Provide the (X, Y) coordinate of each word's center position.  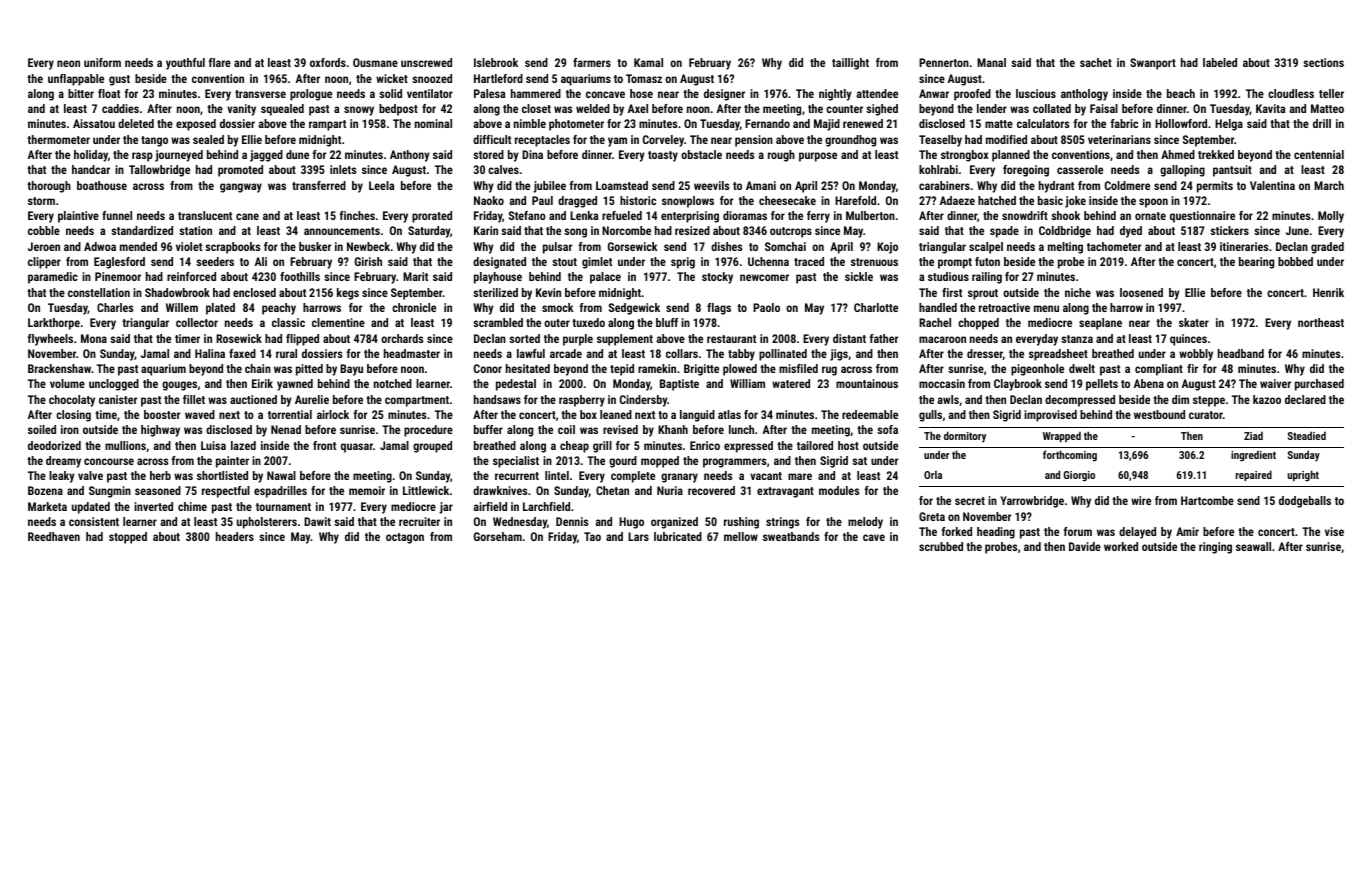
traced (809, 261)
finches (357, 215)
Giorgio (1079, 476)
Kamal (648, 62)
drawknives (500, 490)
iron (70, 429)
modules (839, 490)
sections (1323, 62)
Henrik (1328, 292)
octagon (405, 538)
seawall (1253, 546)
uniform (102, 62)
